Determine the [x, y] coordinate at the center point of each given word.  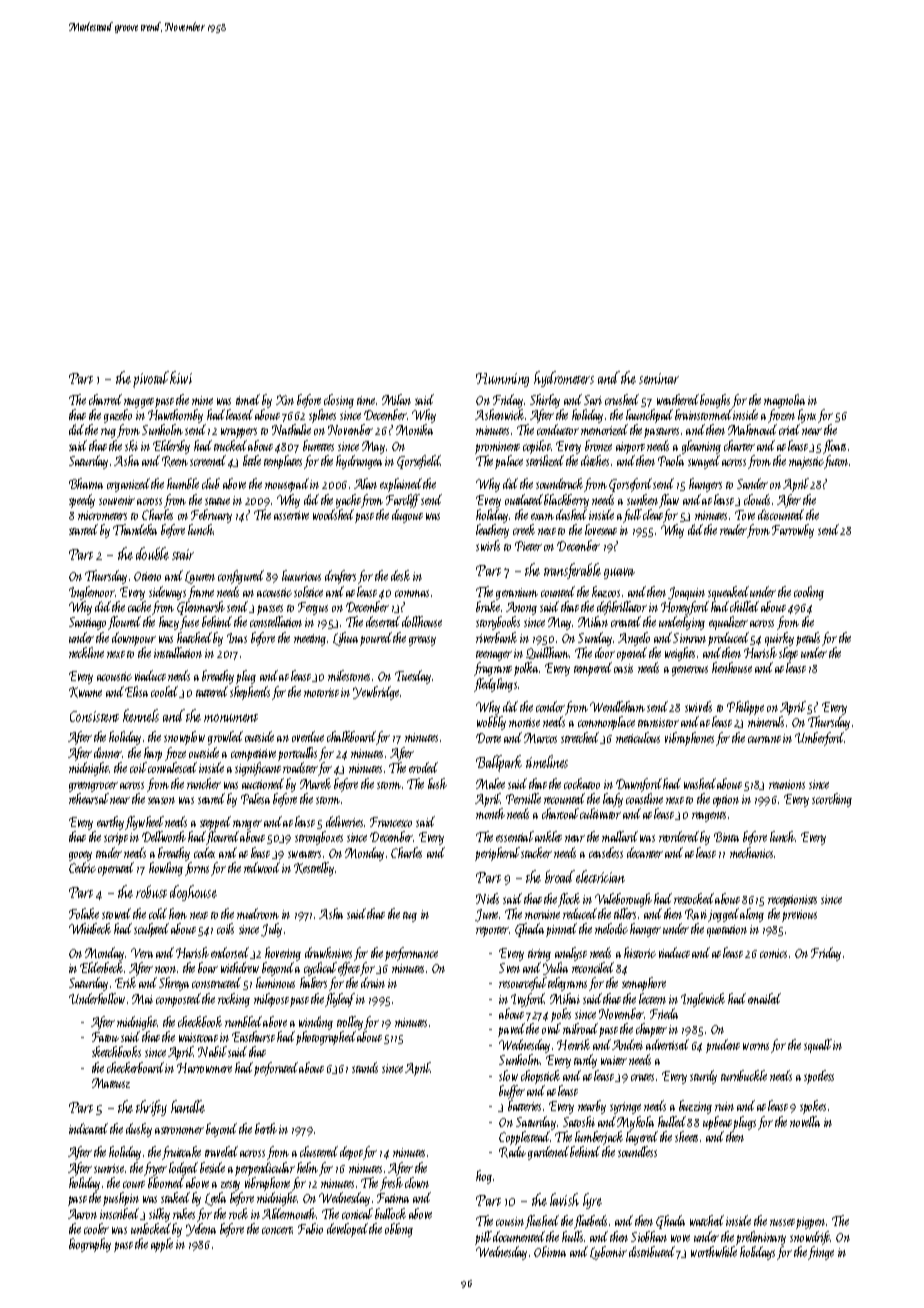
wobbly [491, 723]
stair [183, 554]
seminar [659, 378]
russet [782, 1222]
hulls [572, 1236]
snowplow [184, 738]
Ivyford [528, 1000]
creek [524, 529]
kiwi [181, 377]
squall [818, 1046]
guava [619, 573]
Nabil [212, 1051]
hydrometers [564, 379]
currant [764, 739]
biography [90, 1245]
